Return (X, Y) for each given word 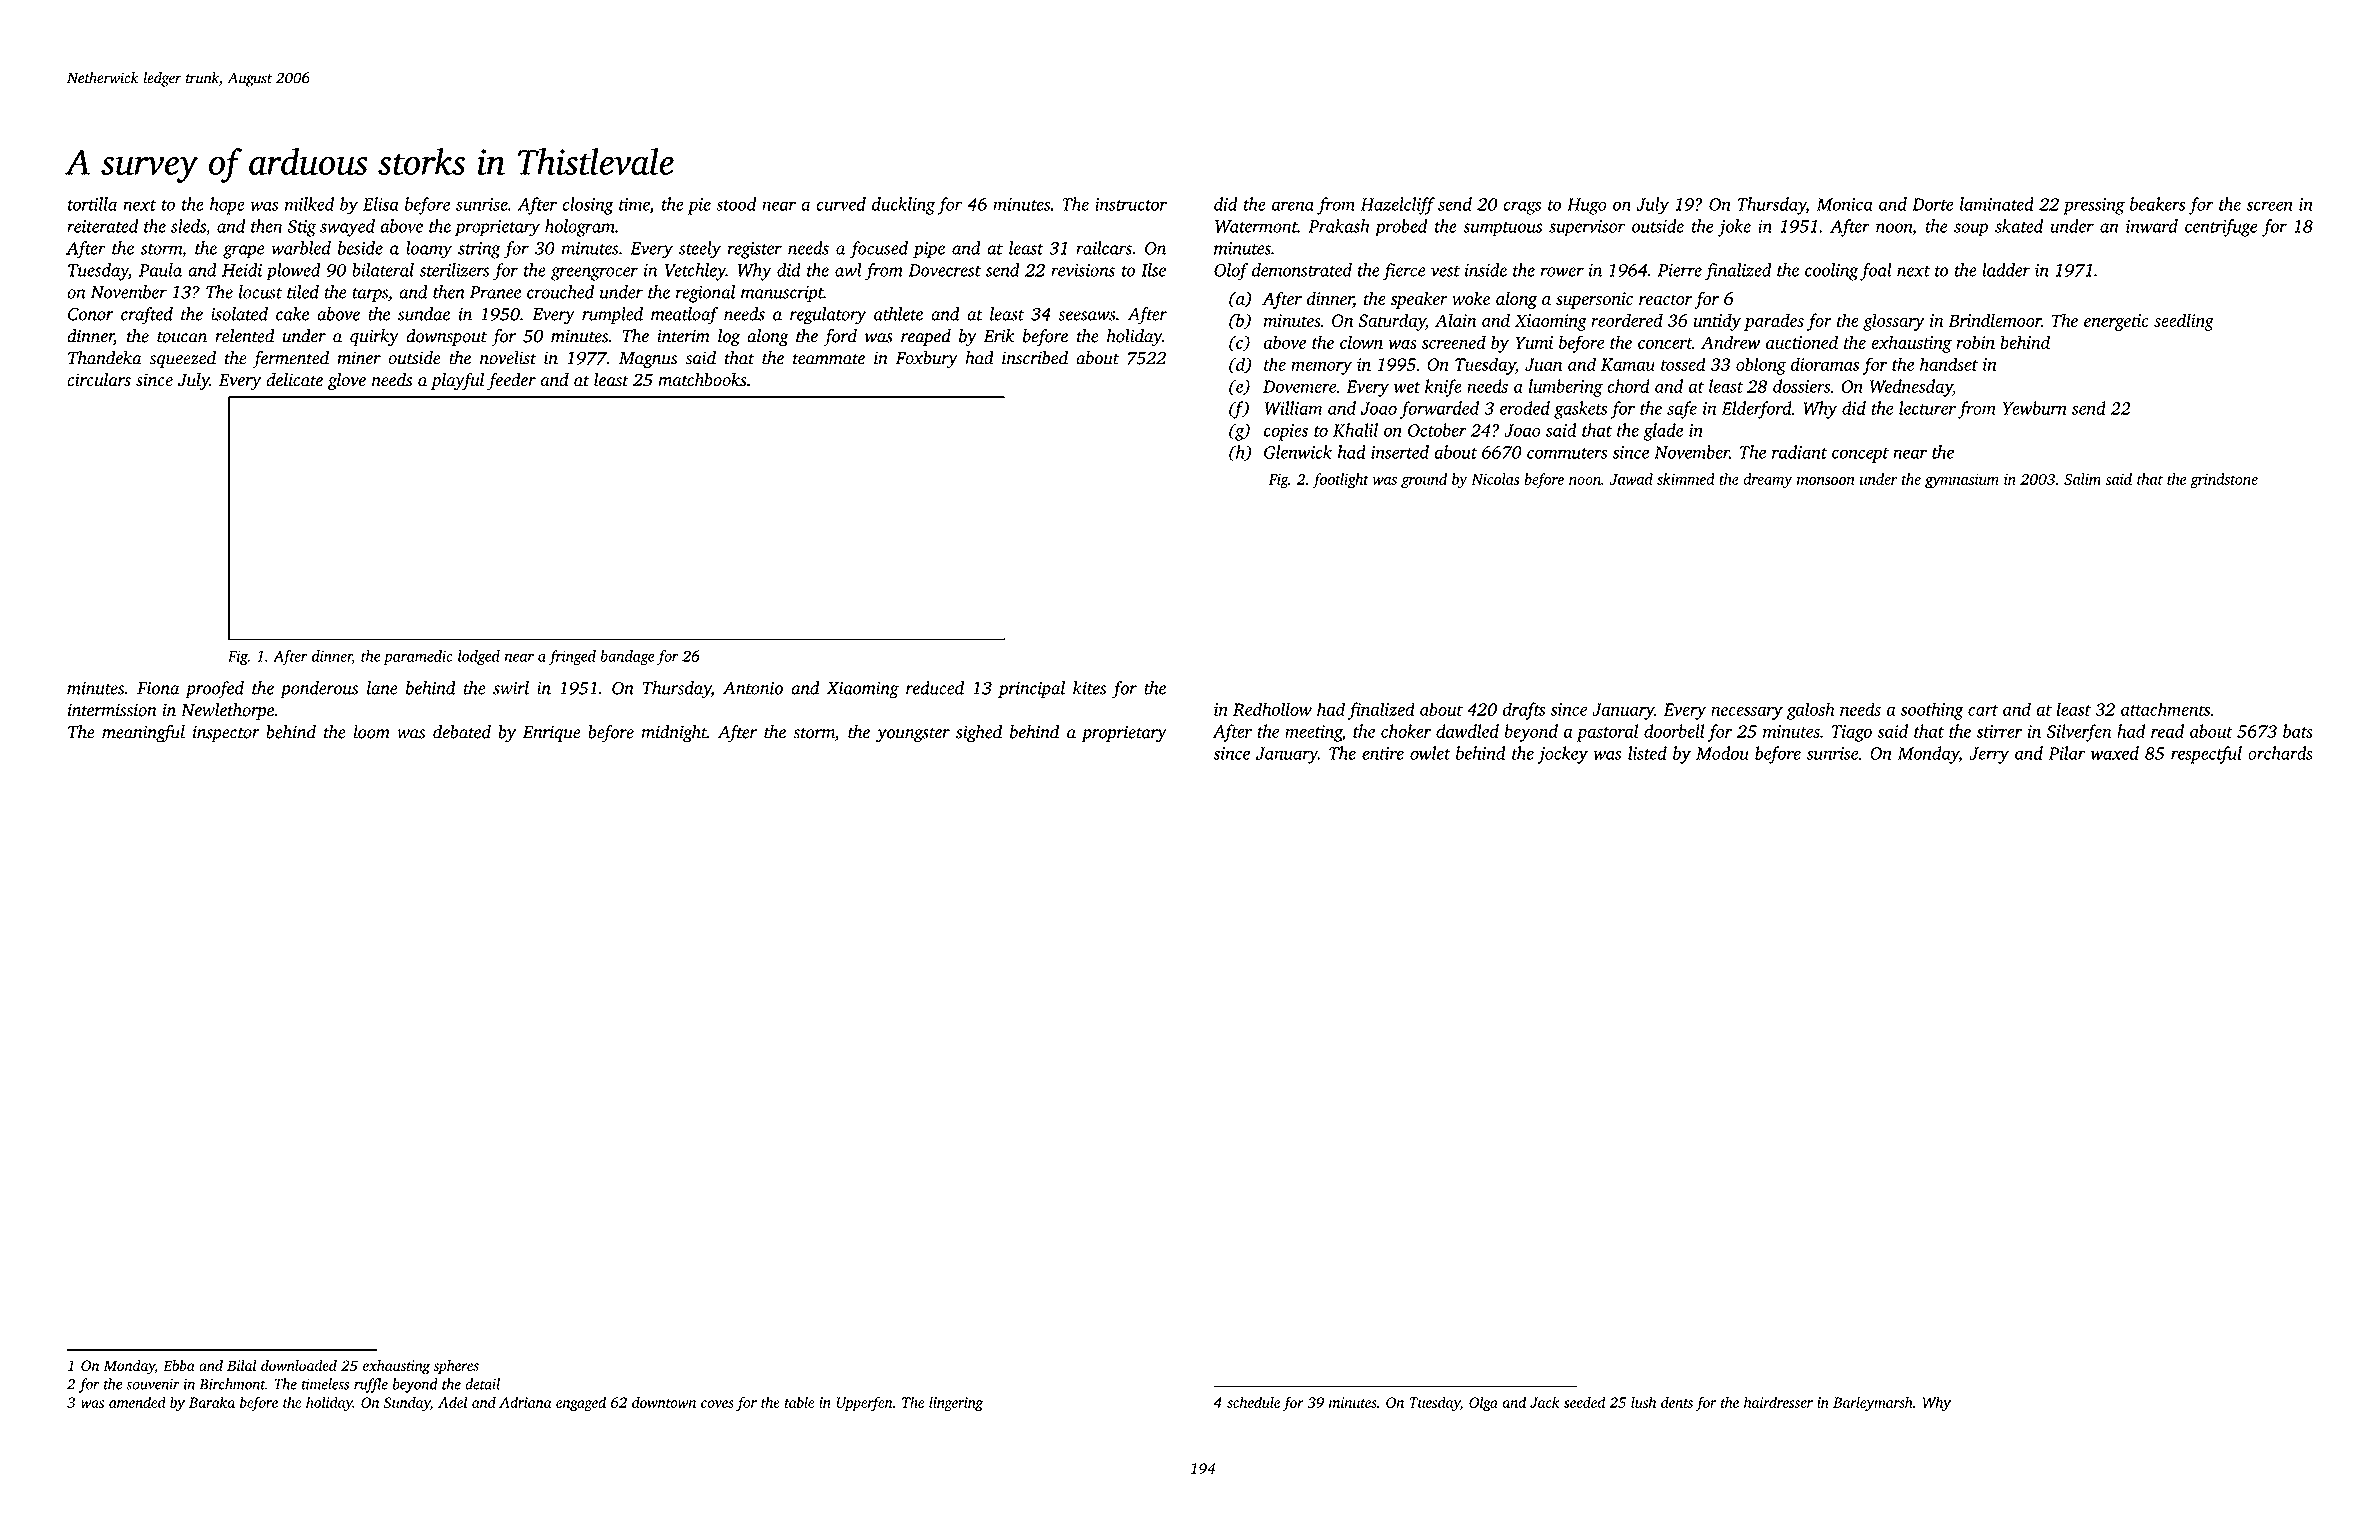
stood (736, 204)
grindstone (2224, 481)
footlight (1340, 481)
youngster (913, 735)
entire (1383, 753)
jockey (1563, 755)
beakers (2157, 204)
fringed (572, 658)
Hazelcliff (1397, 206)
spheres (456, 1367)
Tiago (1852, 733)
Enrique (552, 734)
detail (482, 1384)
